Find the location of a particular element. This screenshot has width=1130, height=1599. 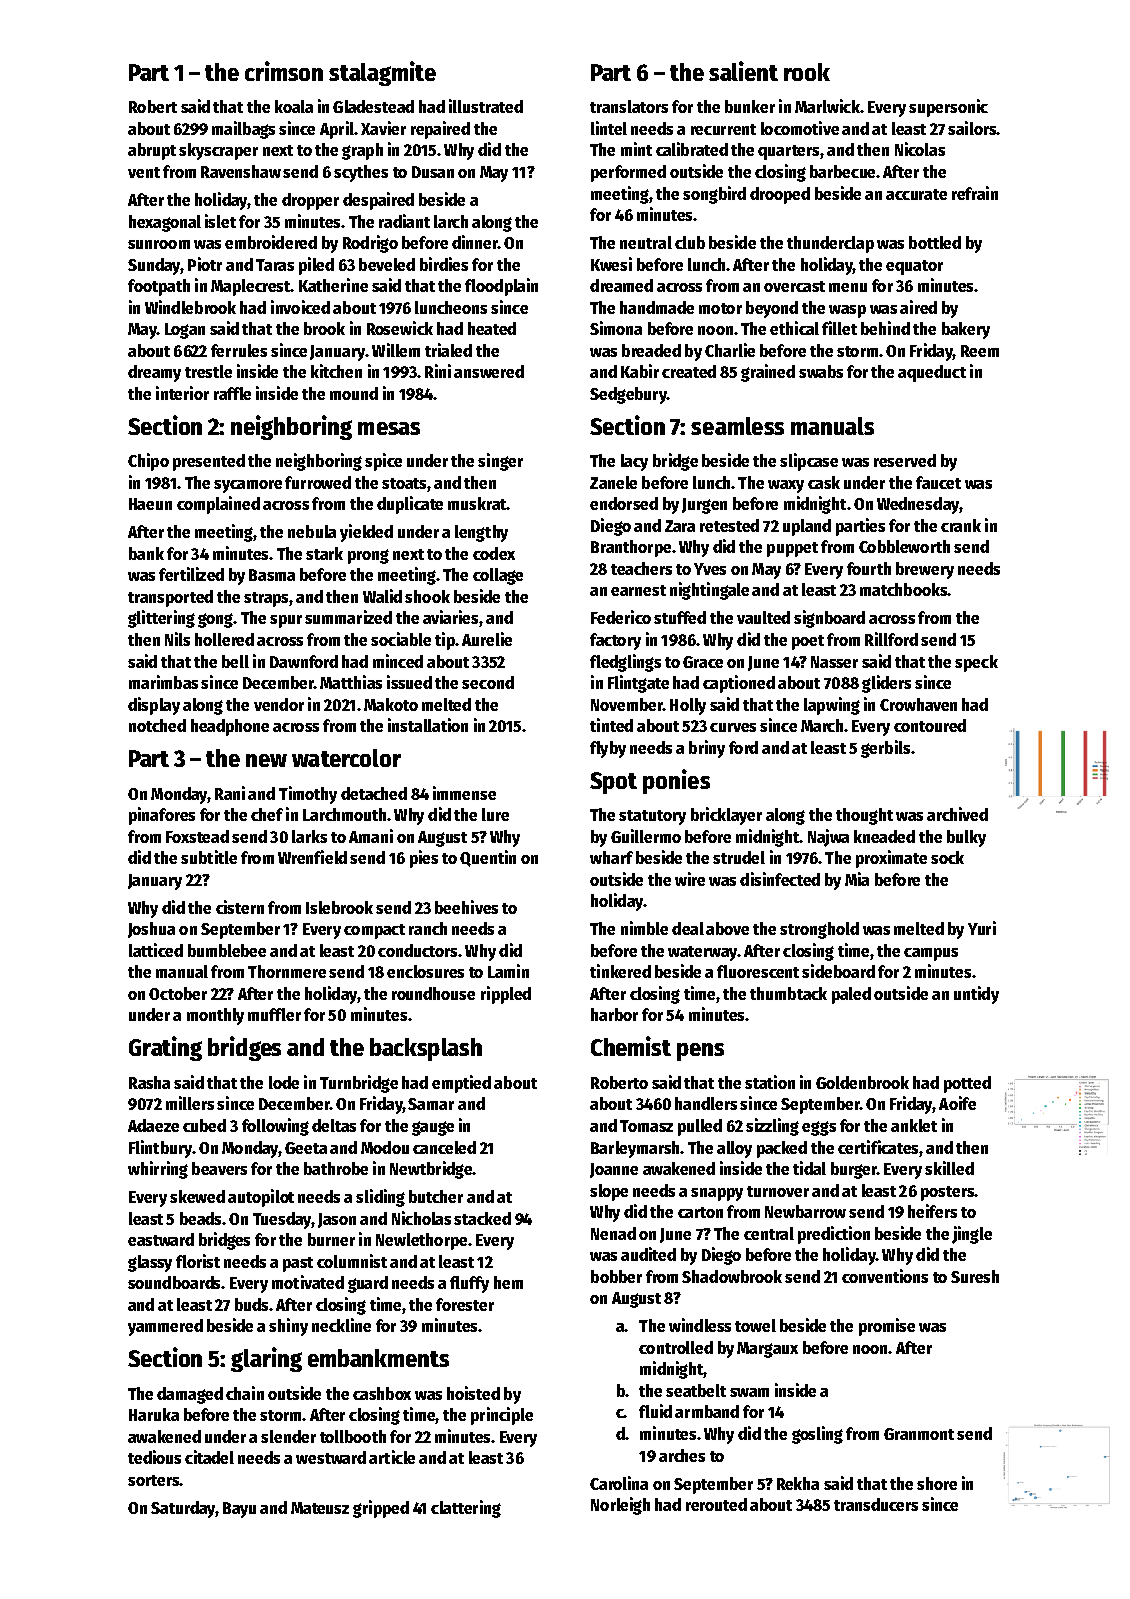

straps is located at coordinates (266, 599).
